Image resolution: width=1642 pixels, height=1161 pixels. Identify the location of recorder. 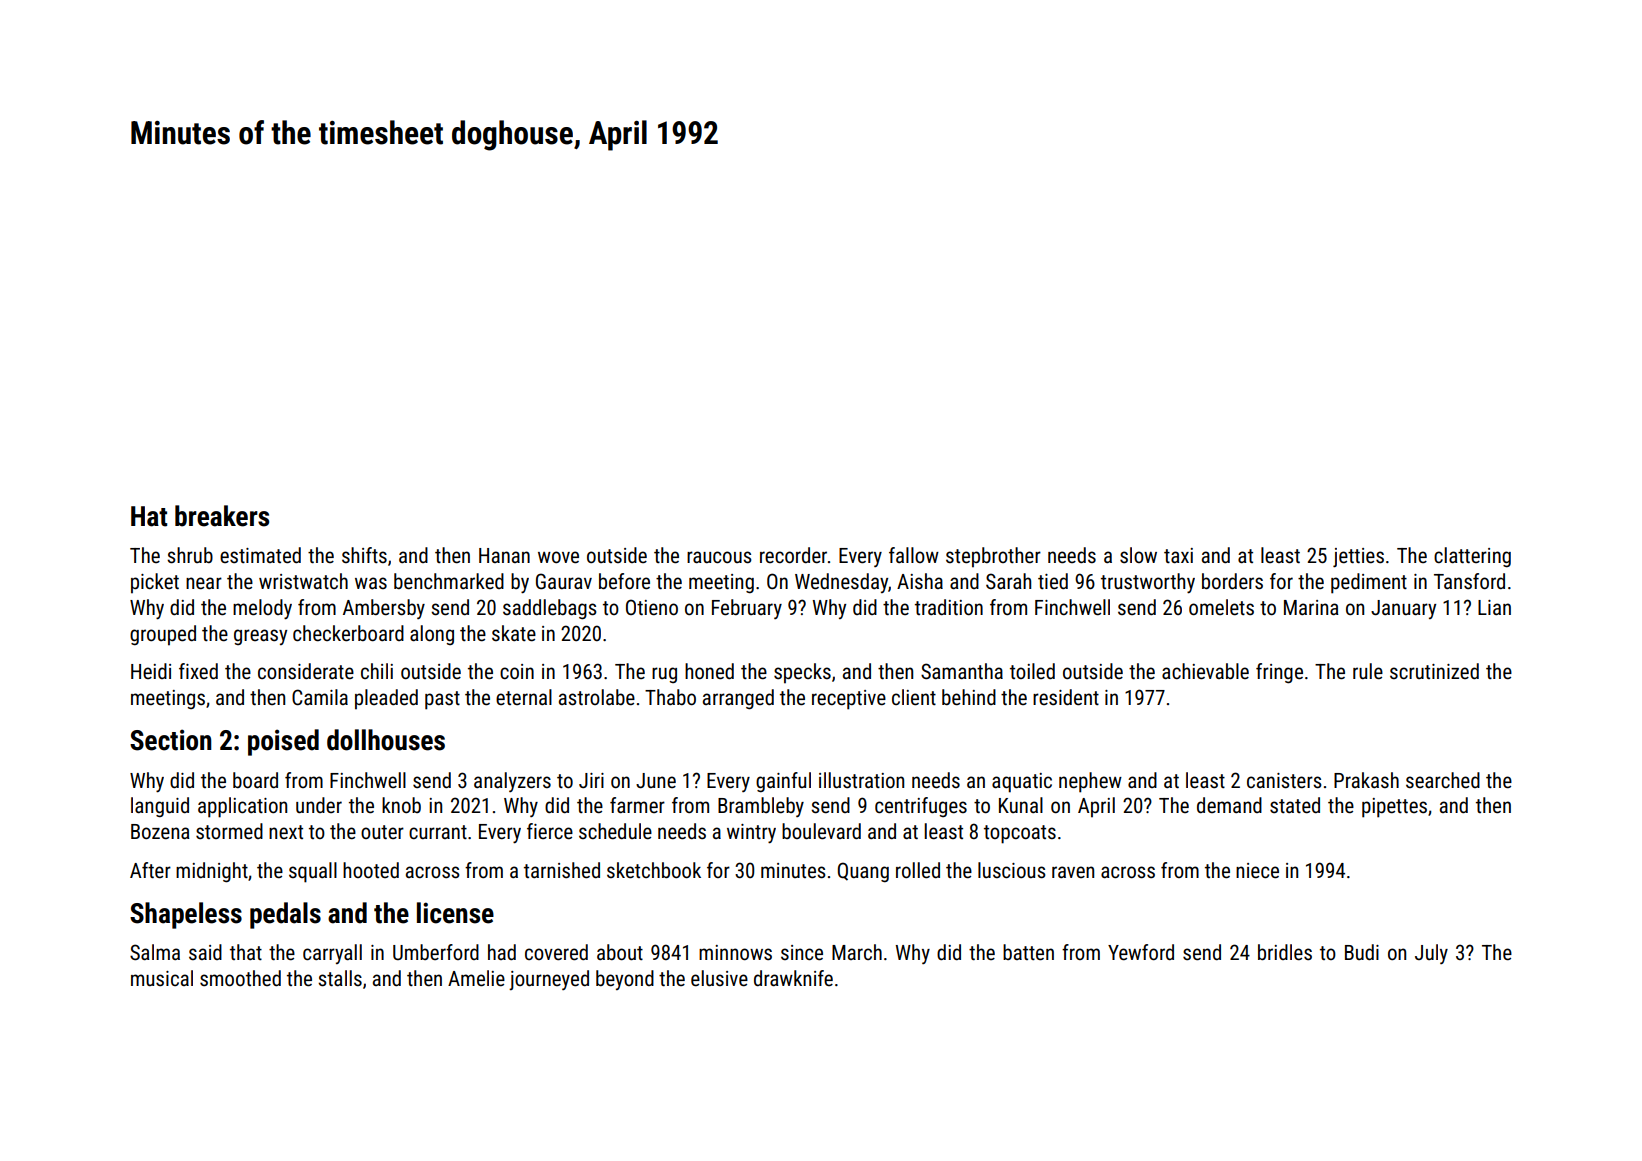
(793, 555).
